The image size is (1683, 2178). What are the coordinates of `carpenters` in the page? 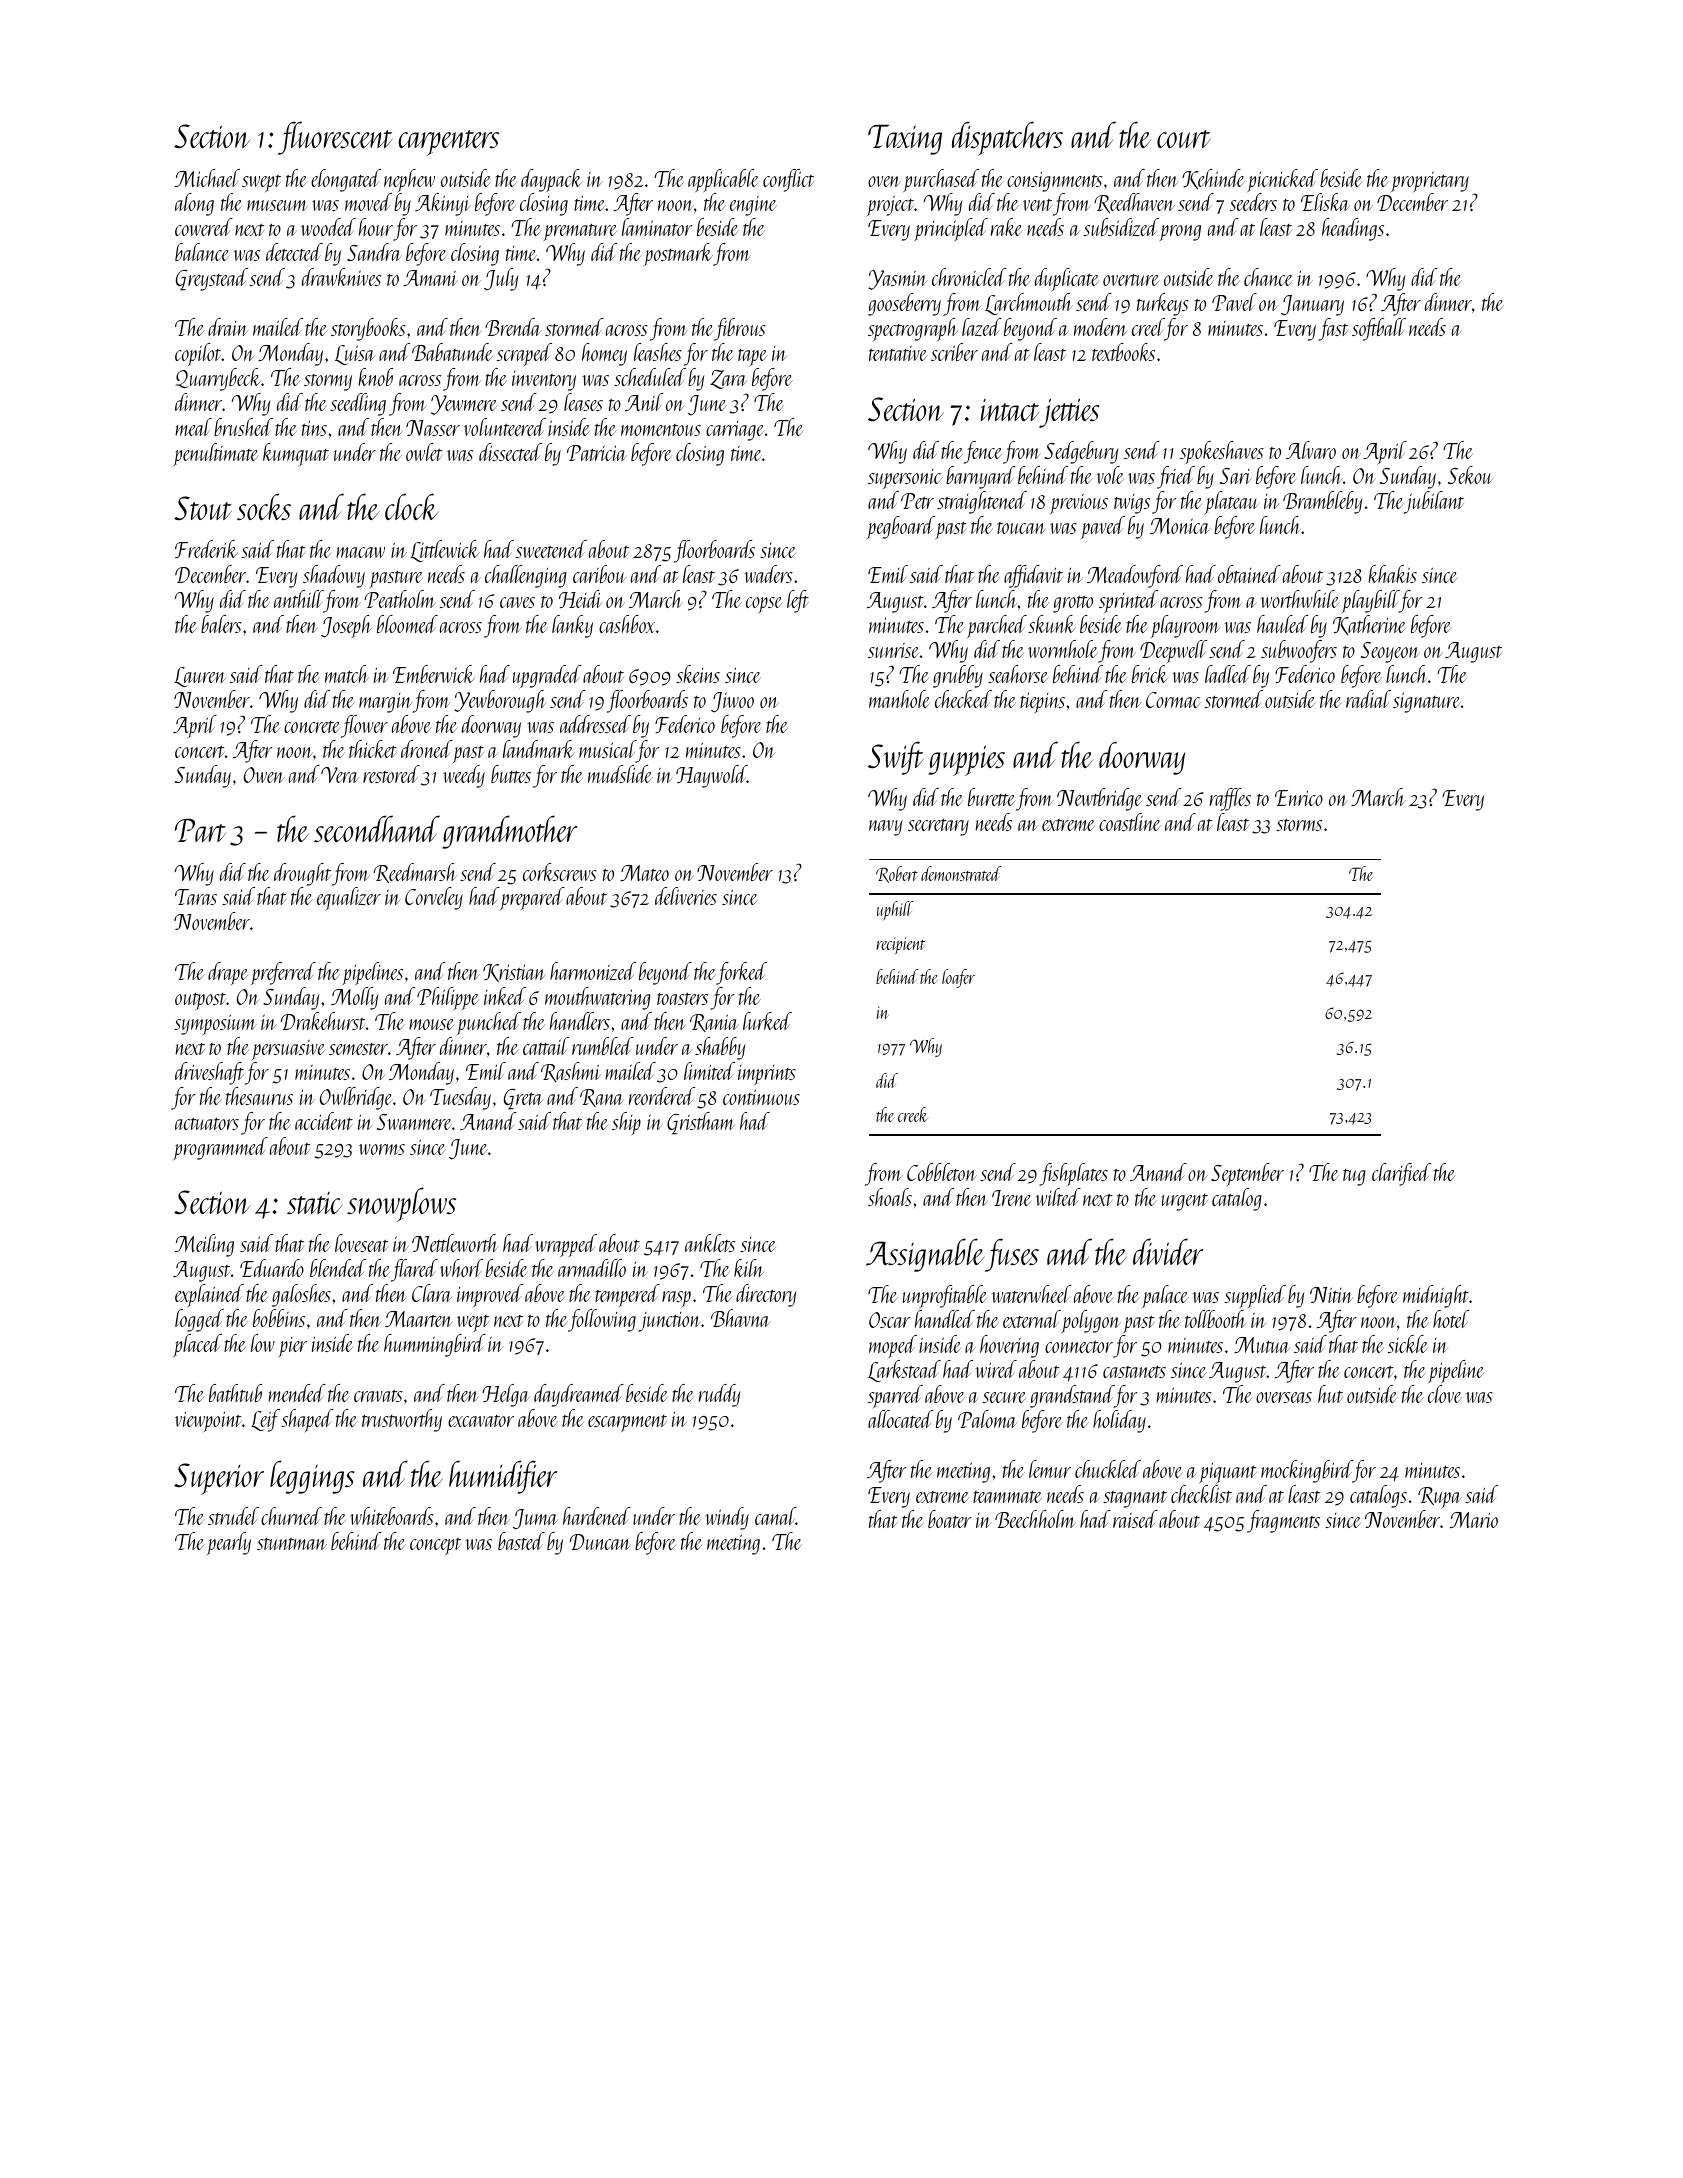 It's located at (448, 143).
